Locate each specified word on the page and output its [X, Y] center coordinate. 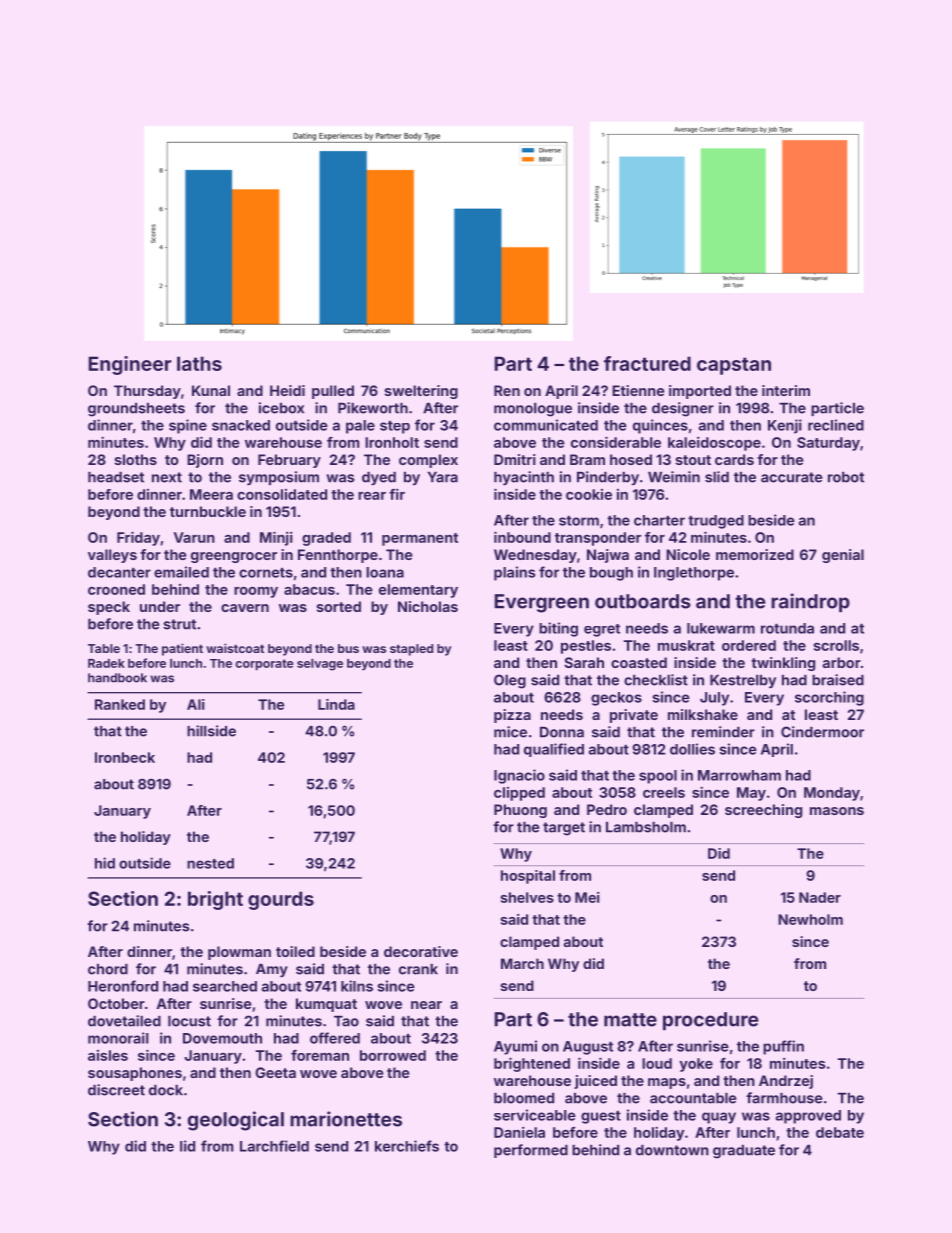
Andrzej [786, 1082]
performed [531, 1151]
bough [611, 574]
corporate [264, 665]
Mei [587, 897]
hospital [528, 877]
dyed [379, 478]
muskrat [686, 645]
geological [236, 1121]
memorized [755, 554]
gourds [281, 900]
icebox [281, 408]
